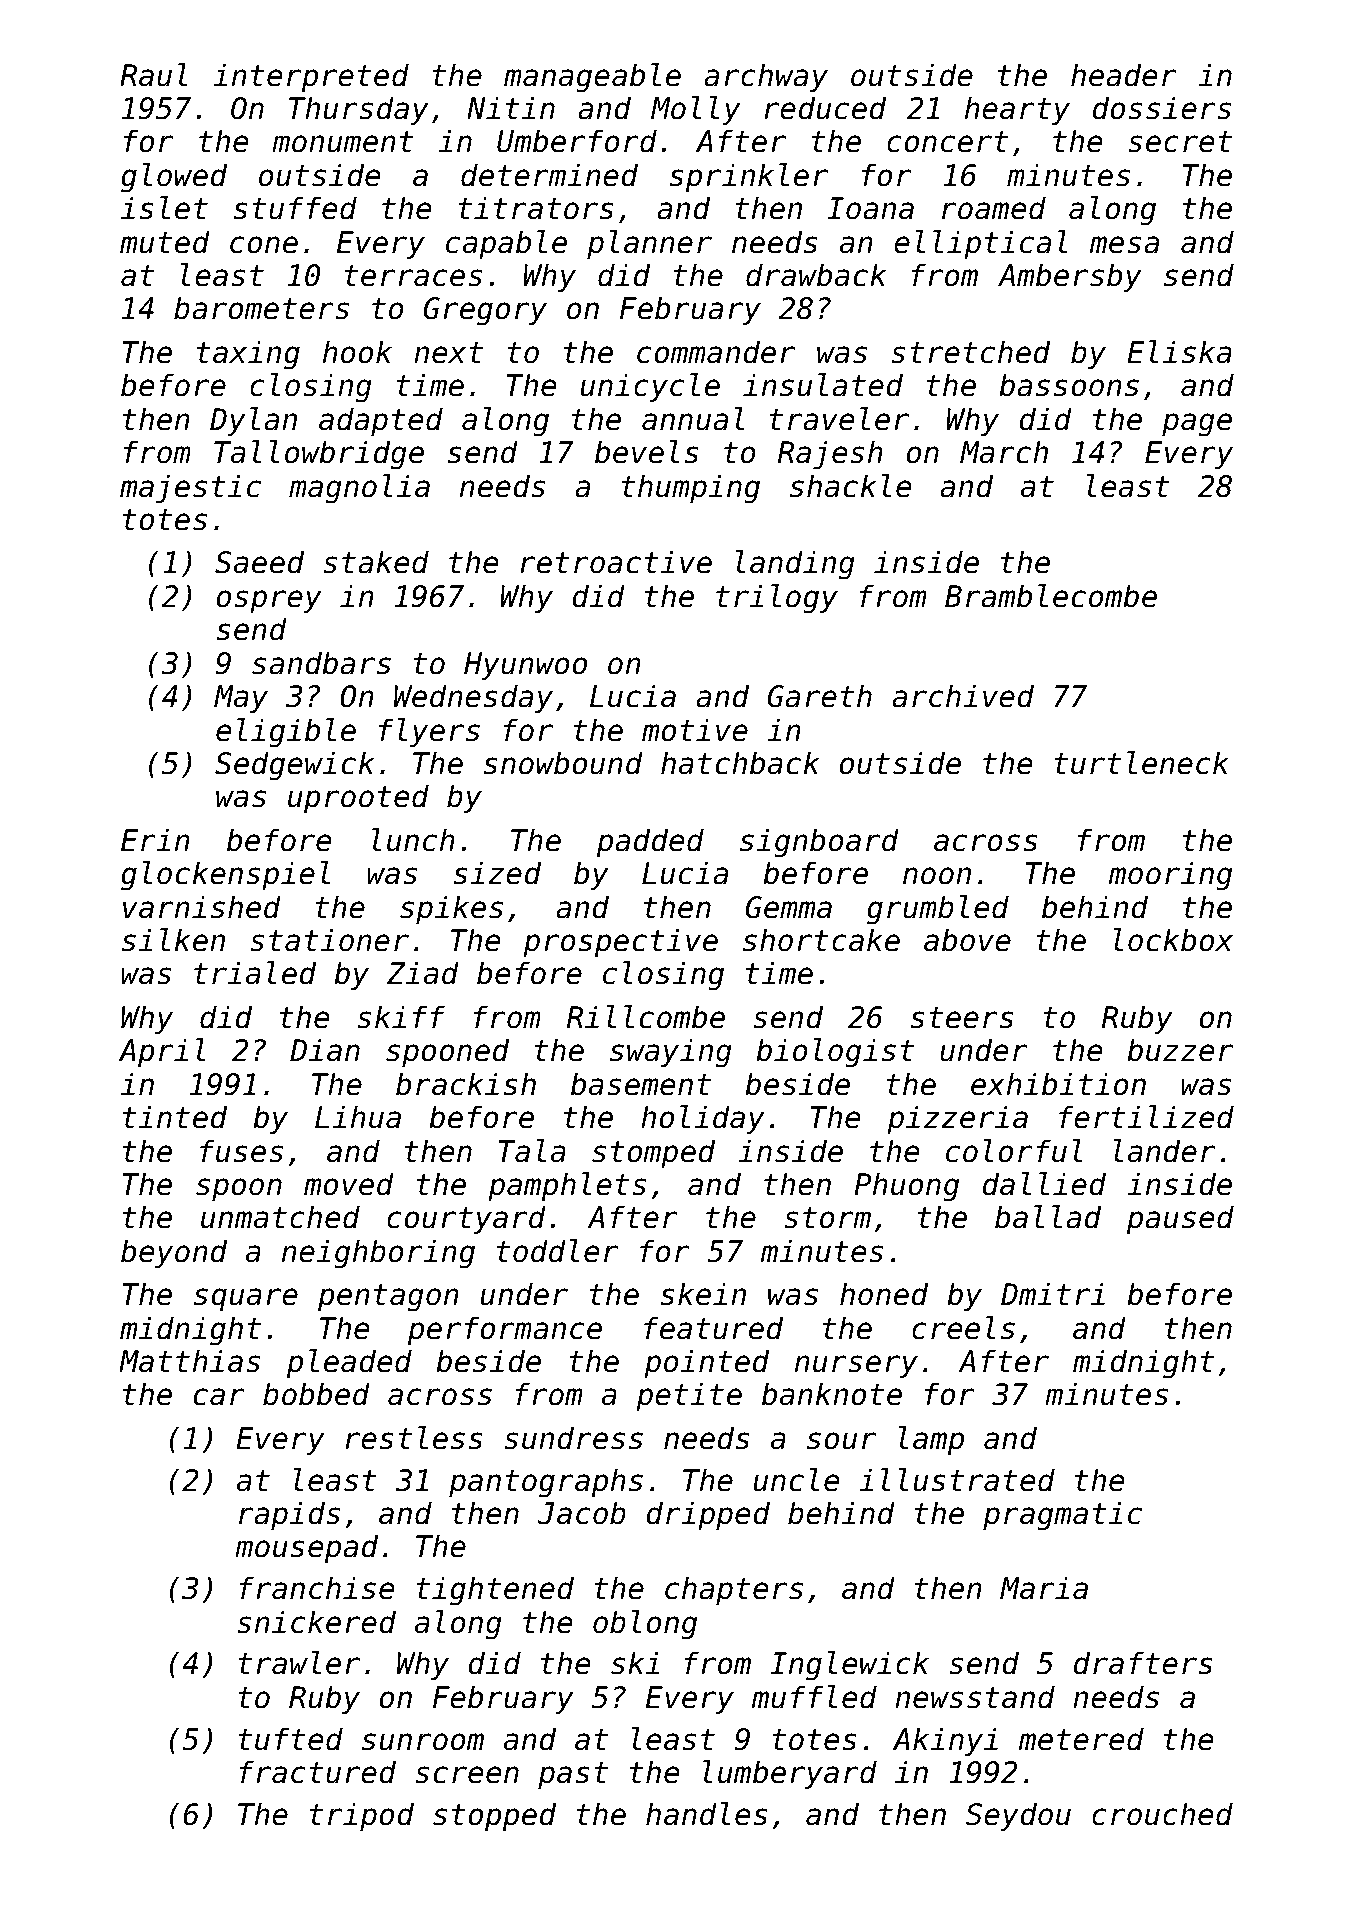  I want to click on car, so click(219, 1397).
